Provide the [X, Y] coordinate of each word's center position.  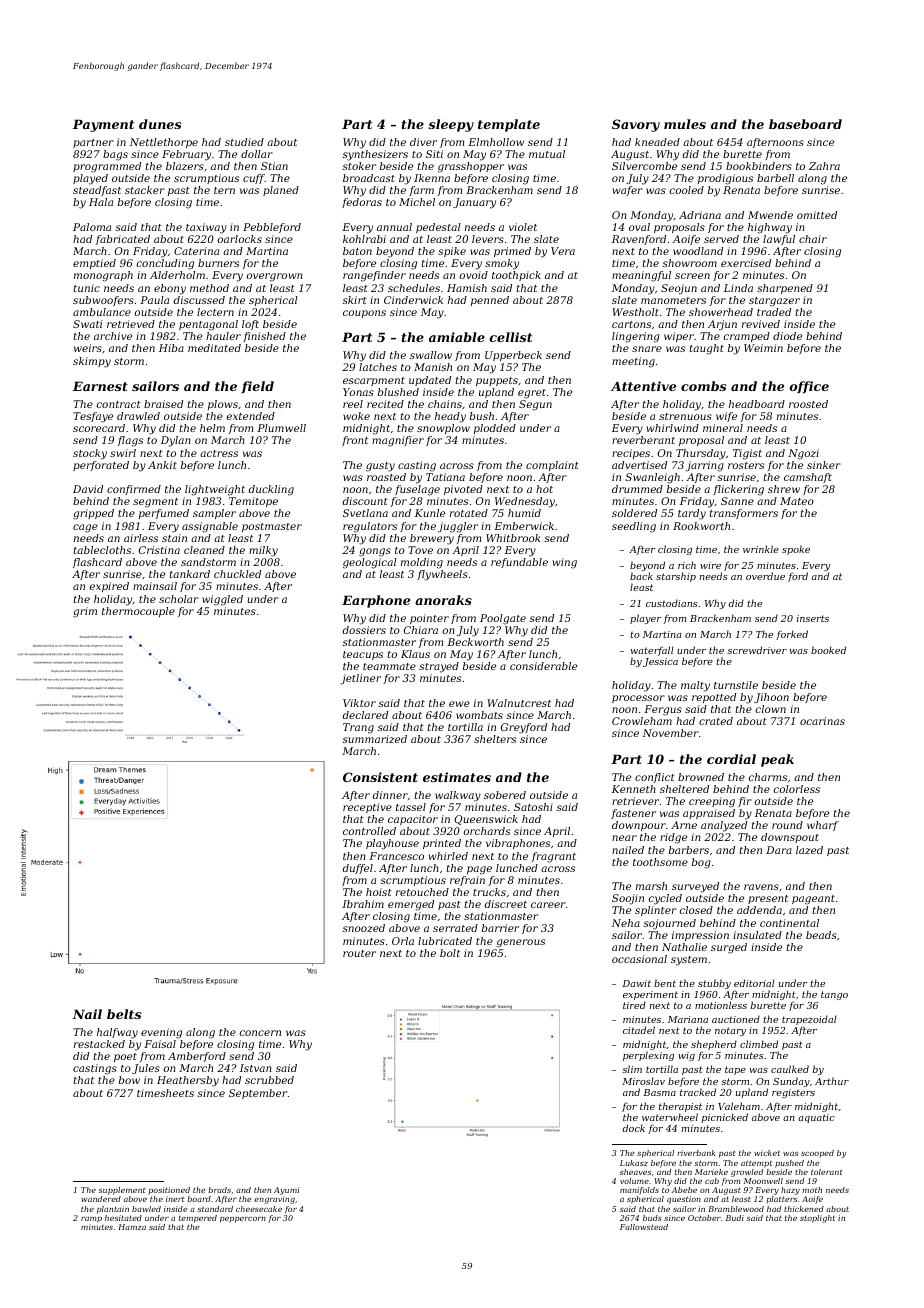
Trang [358, 728]
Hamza [132, 1227]
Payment [104, 125]
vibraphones [518, 844]
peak [777, 760]
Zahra [824, 166]
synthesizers [375, 155]
